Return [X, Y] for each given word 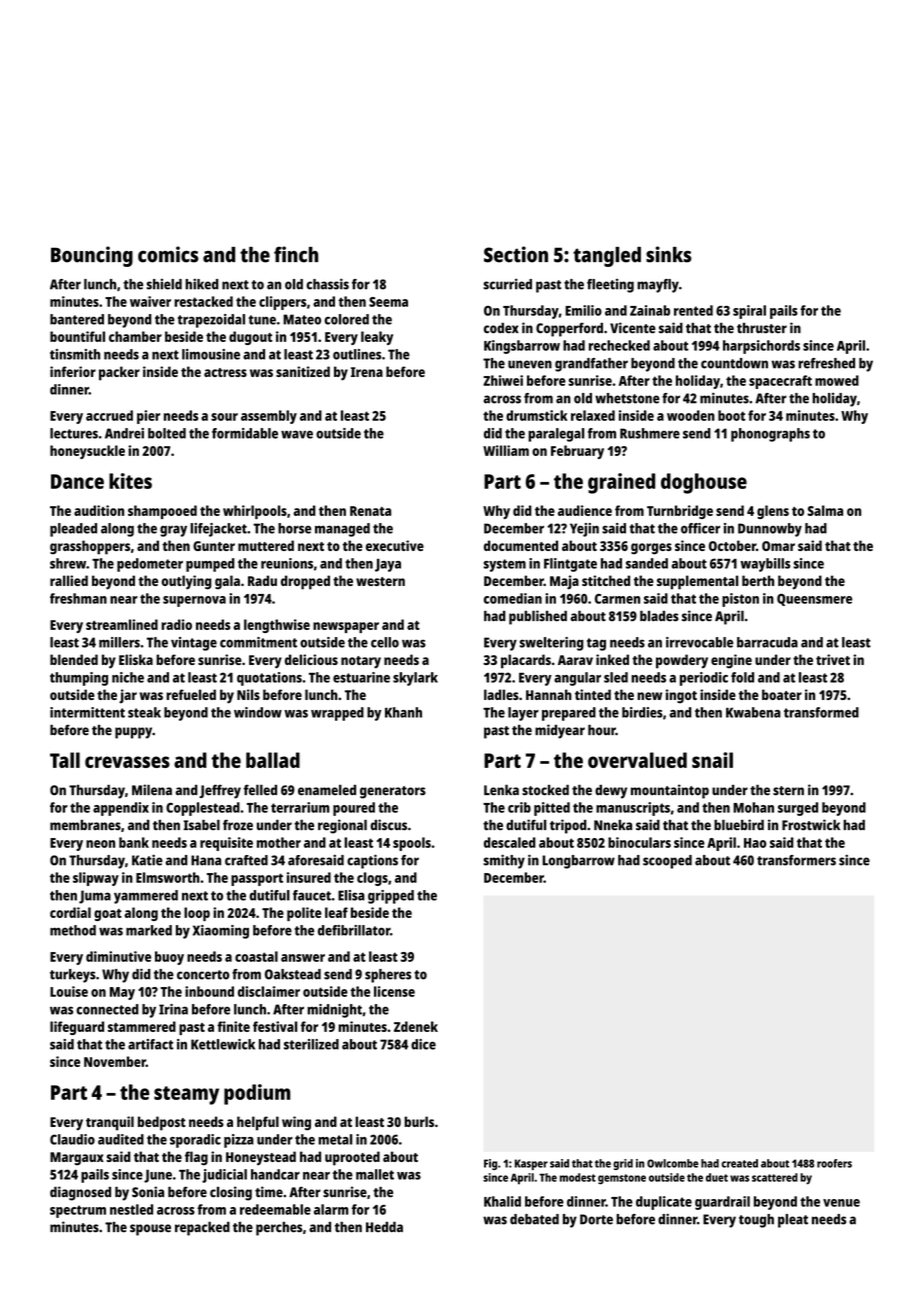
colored [346, 319]
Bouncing [92, 256]
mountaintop [670, 791]
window [258, 712]
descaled [510, 842]
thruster [762, 328]
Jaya [388, 565]
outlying [186, 582]
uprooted [352, 1158]
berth [758, 580]
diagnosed [80, 1193]
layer [523, 714]
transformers [796, 860]
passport [257, 879]
